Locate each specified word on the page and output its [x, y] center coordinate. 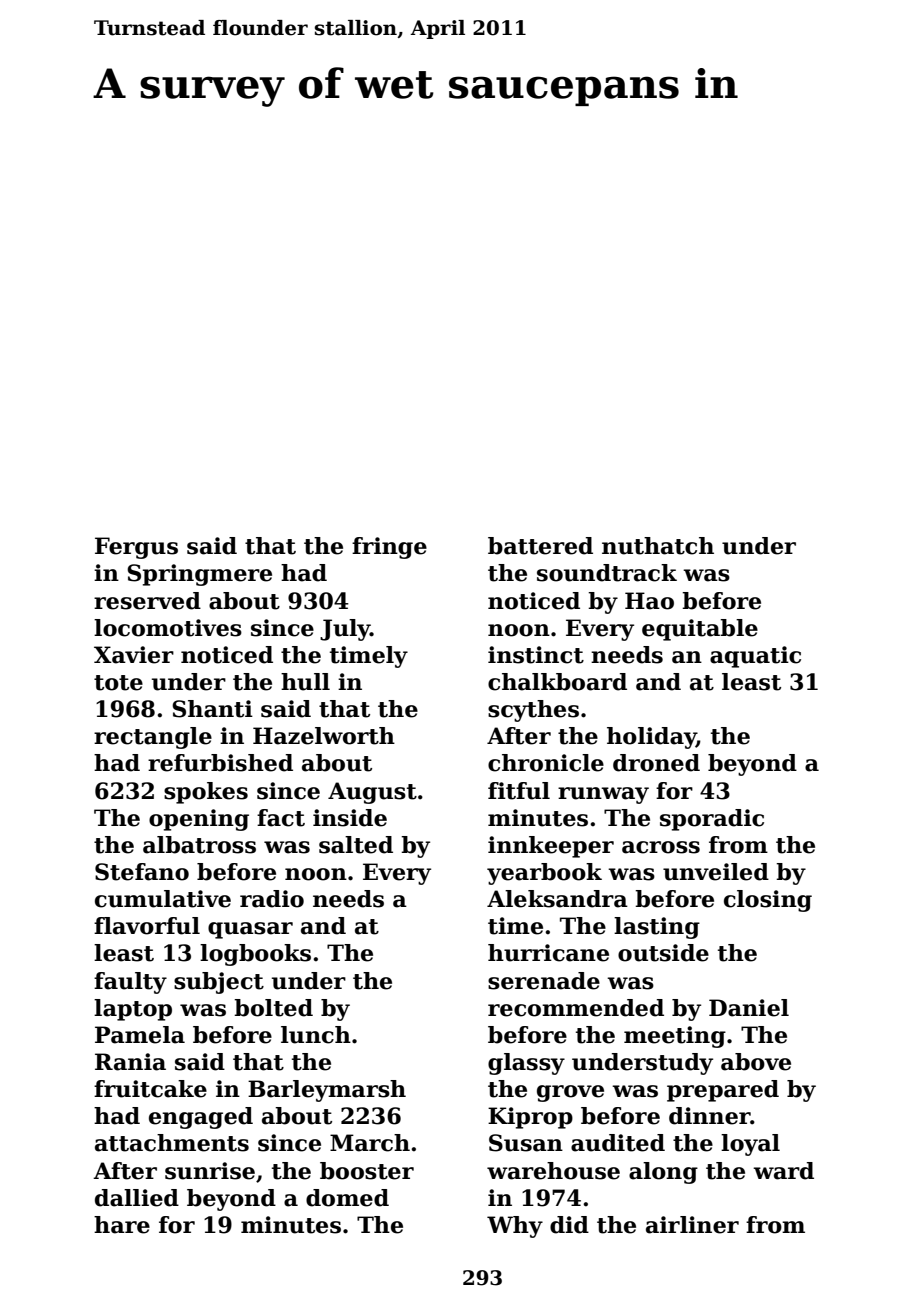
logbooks [255, 955]
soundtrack [607, 573]
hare [122, 1225]
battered [540, 546]
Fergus [136, 548]
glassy [526, 1064]
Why [515, 1227]
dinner [710, 1116]
